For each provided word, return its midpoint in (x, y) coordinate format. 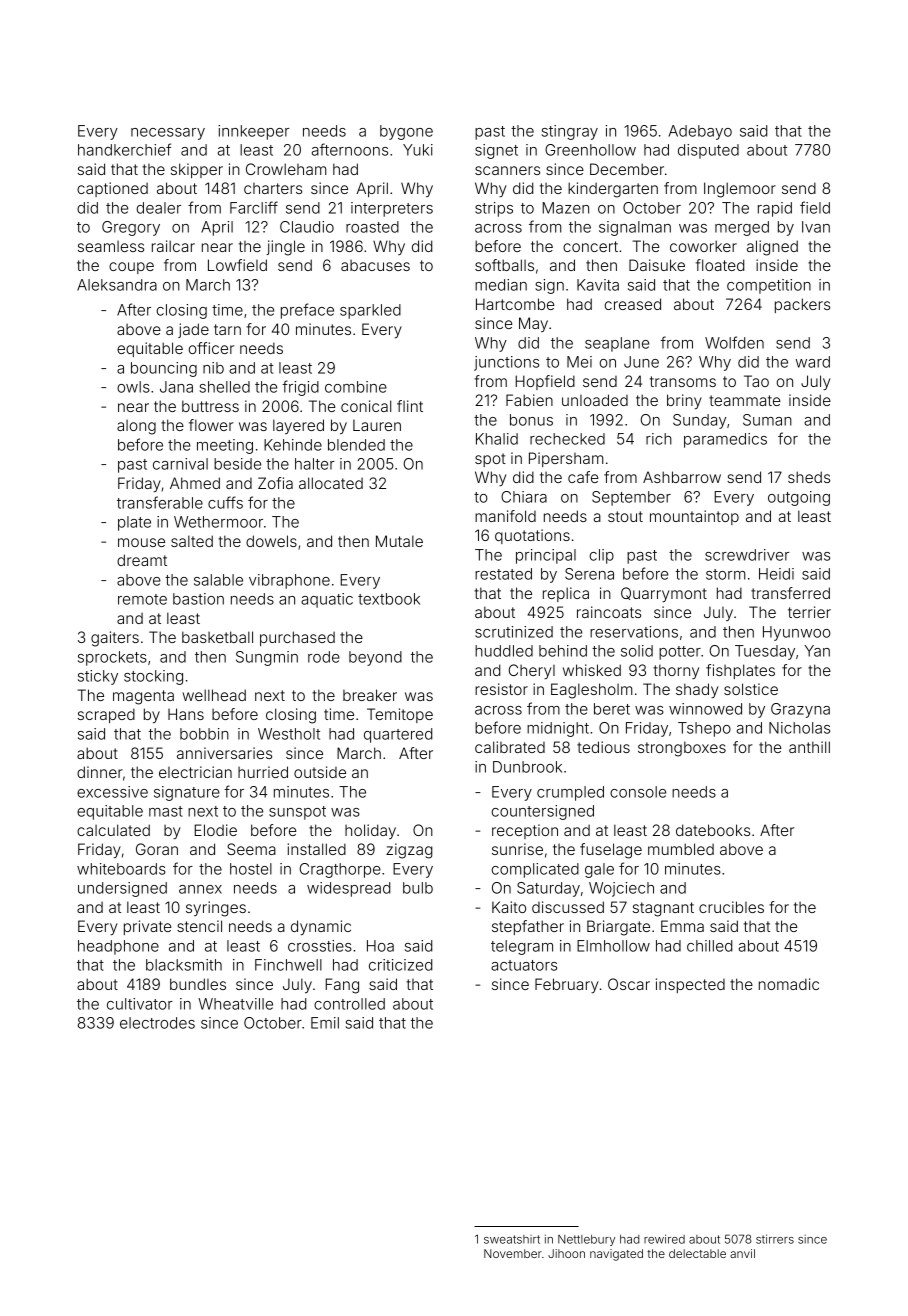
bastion (198, 599)
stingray (570, 132)
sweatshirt (512, 1239)
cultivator (140, 1004)
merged (742, 228)
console (638, 792)
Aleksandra (117, 285)
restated (503, 574)
